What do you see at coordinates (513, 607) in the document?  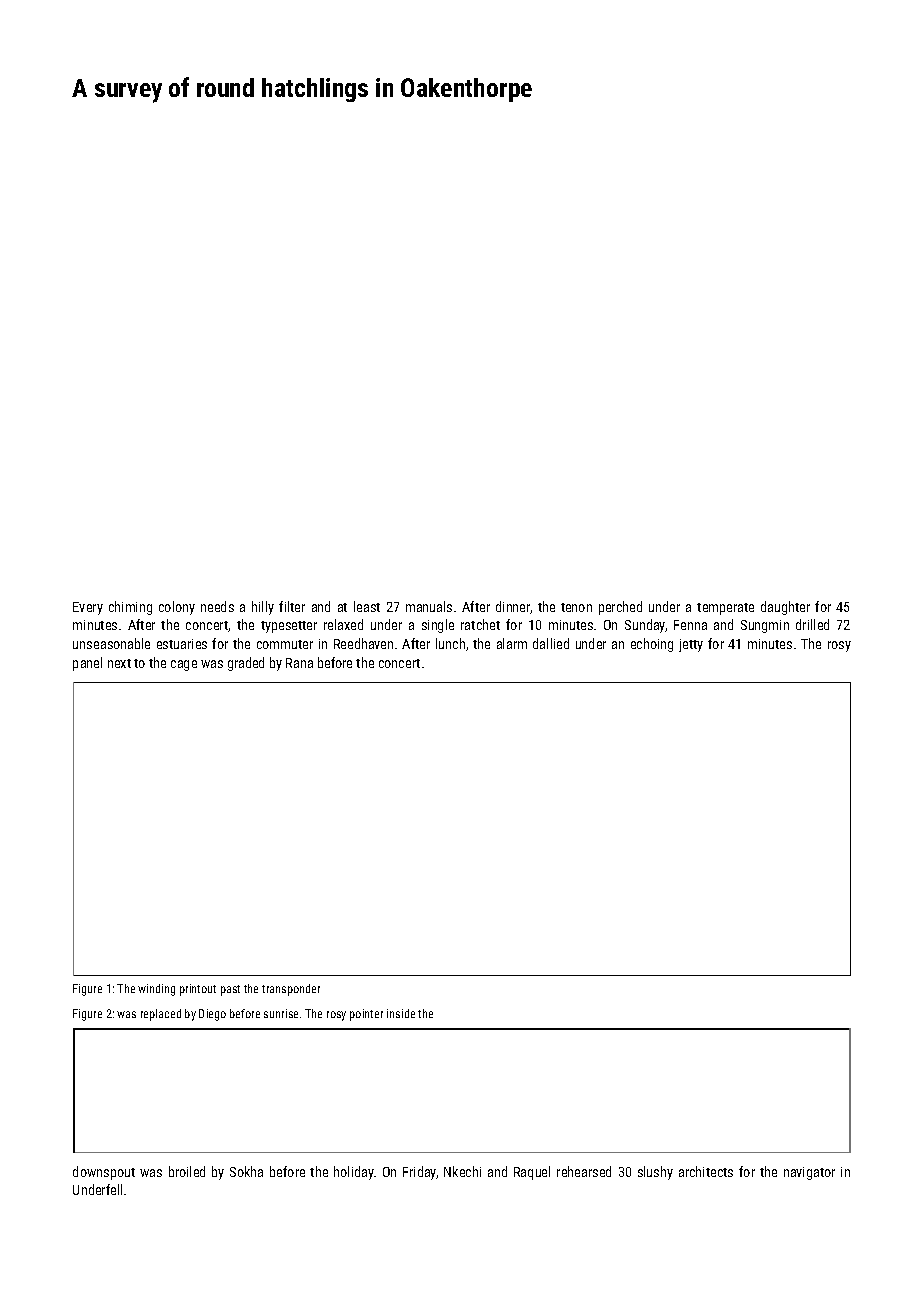 I see `dinner` at bounding box center [513, 607].
